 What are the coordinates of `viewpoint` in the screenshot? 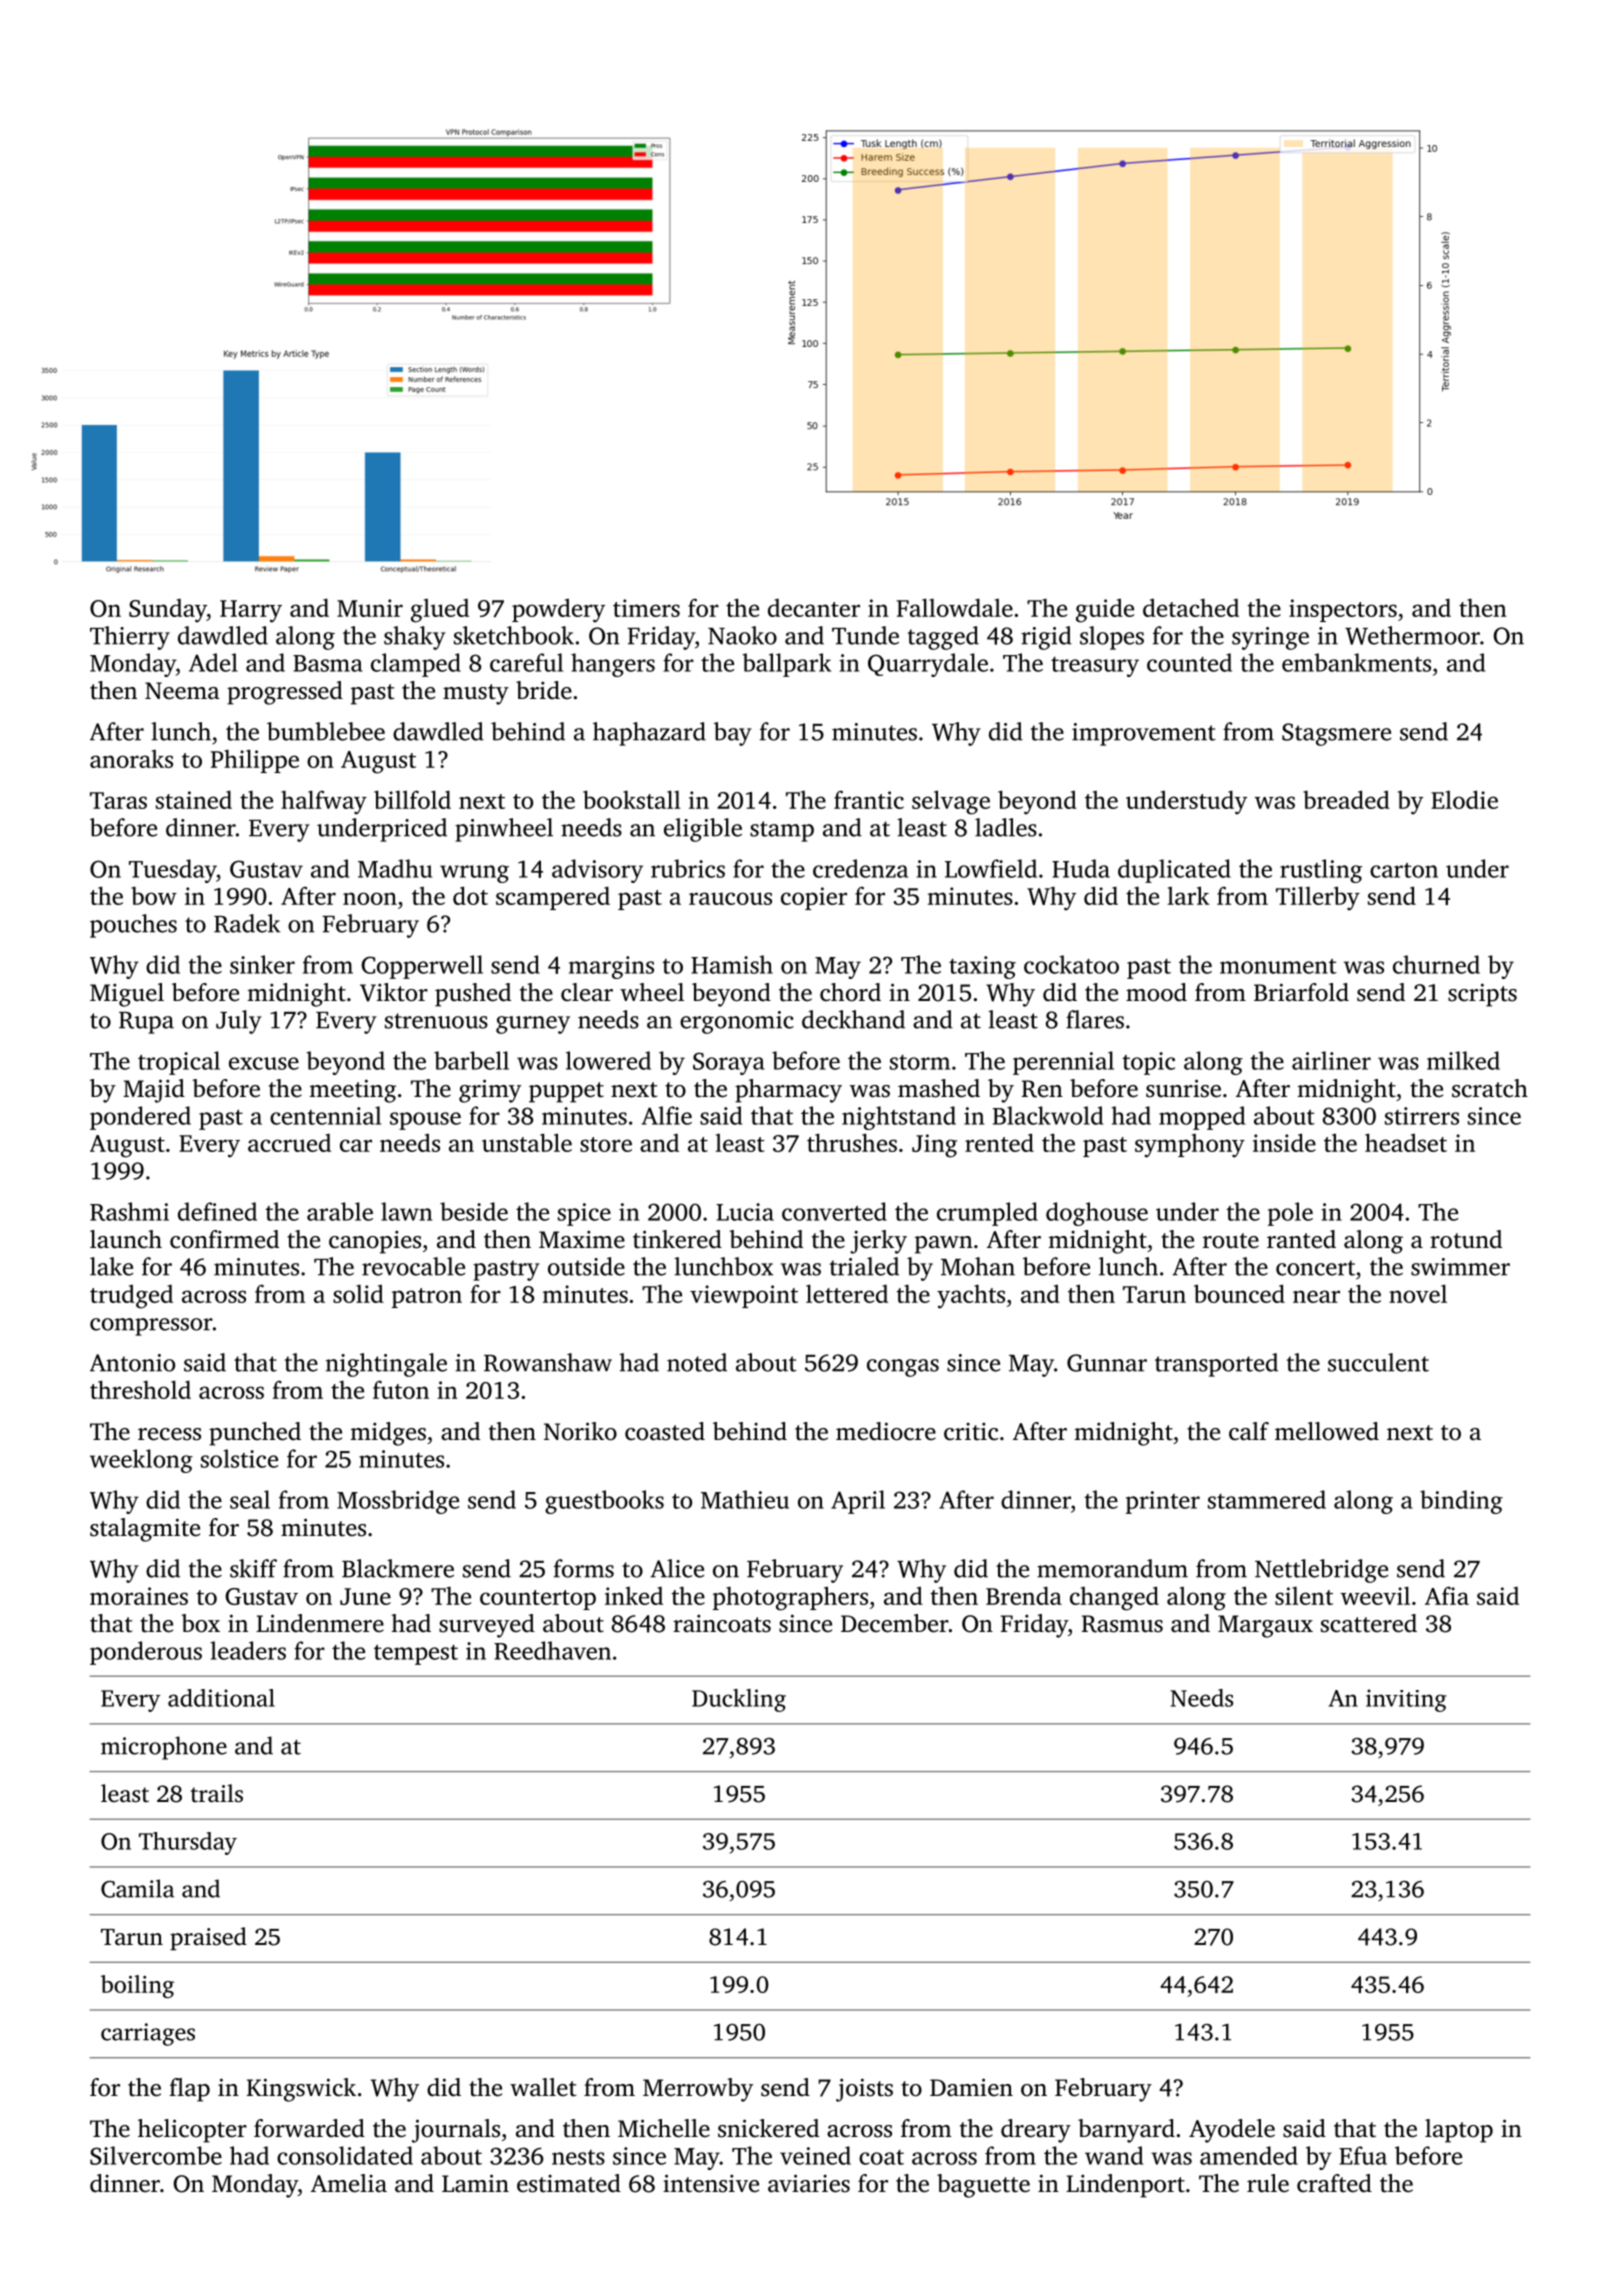 It's located at (744, 1296).
